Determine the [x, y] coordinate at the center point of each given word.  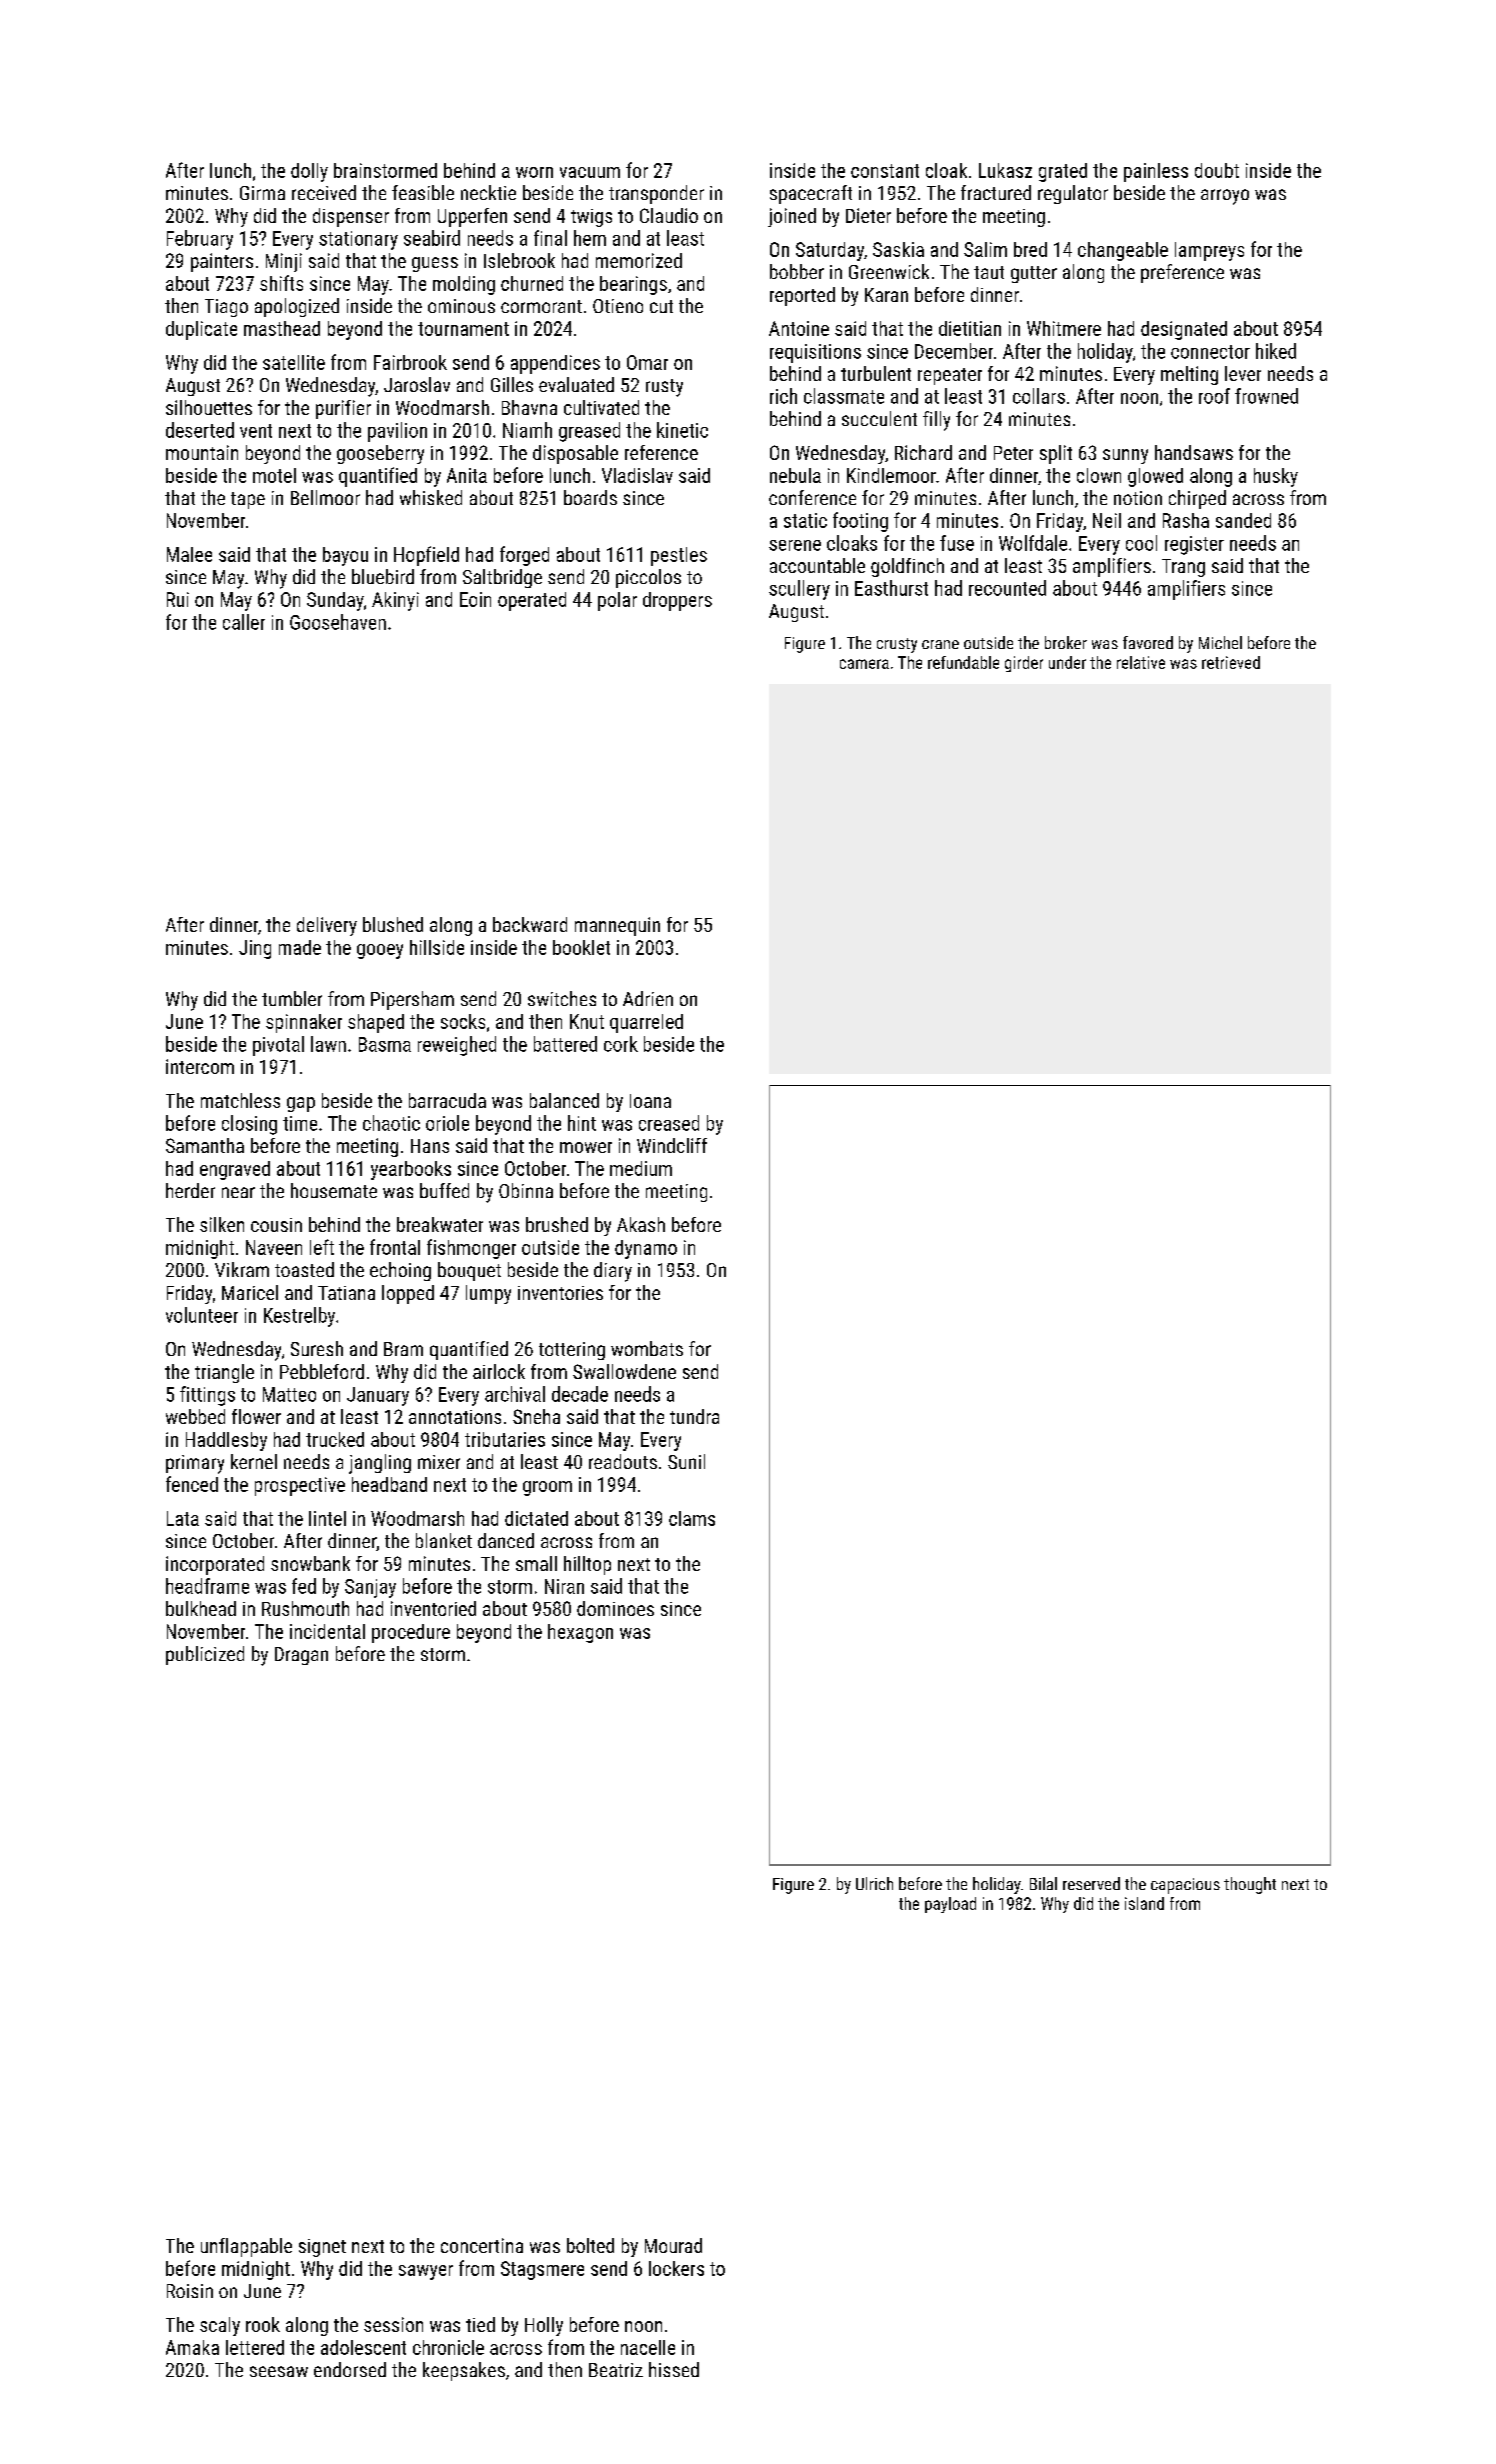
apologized [297, 307]
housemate [334, 1190]
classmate [844, 396]
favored [1148, 642]
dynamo [646, 1249]
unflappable [246, 2247]
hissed [674, 2369]
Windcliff [672, 1145]
